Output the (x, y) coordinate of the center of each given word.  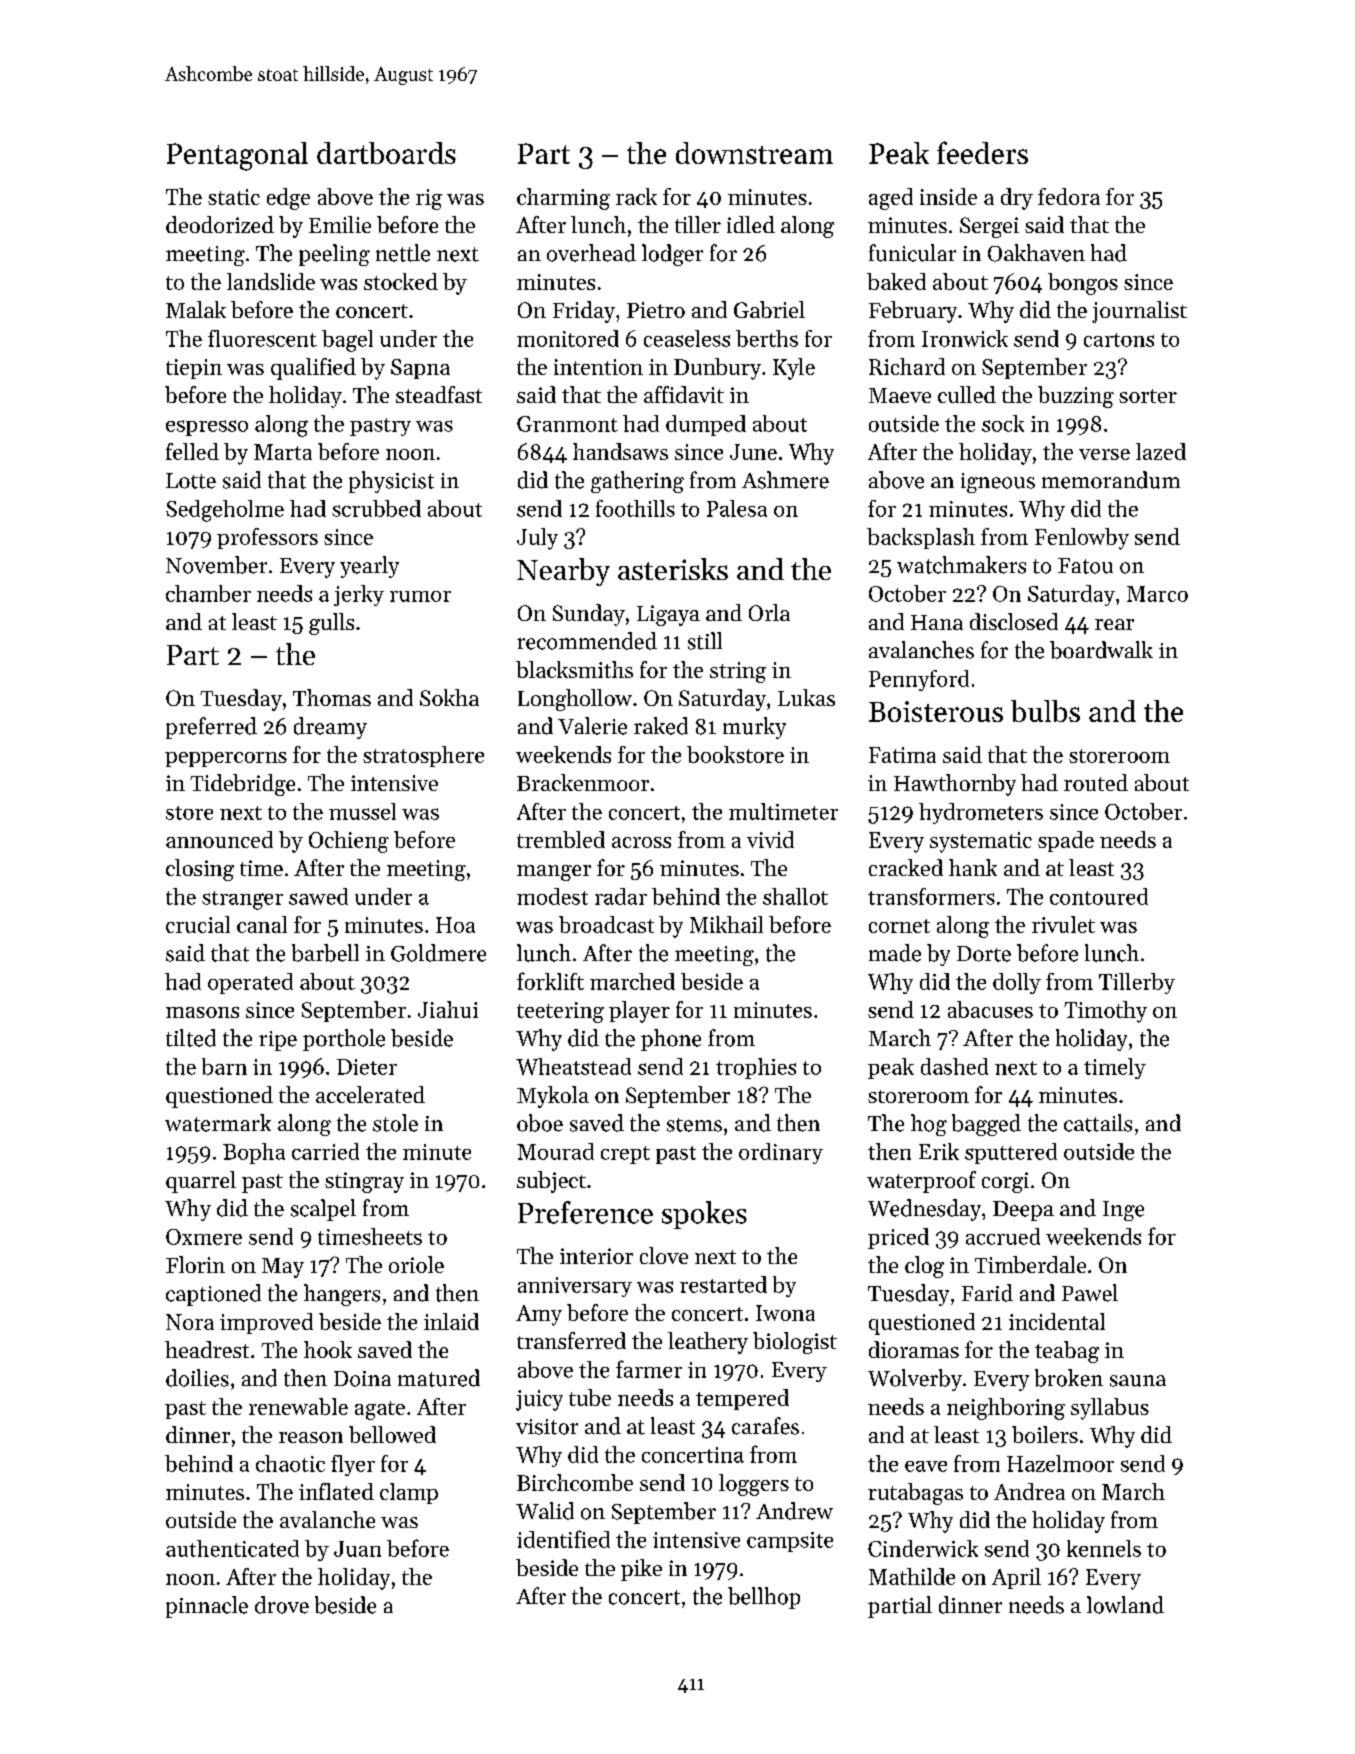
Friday (584, 312)
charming (563, 199)
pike (641, 1570)
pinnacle (207, 1607)
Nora (190, 1322)
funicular (912, 253)
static (234, 197)
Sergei (989, 227)
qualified (313, 369)
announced (219, 839)
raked (661, 726)
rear (1114, 624)
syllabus (1110, 1409)
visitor (547, 1427)
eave (926, 1466)
